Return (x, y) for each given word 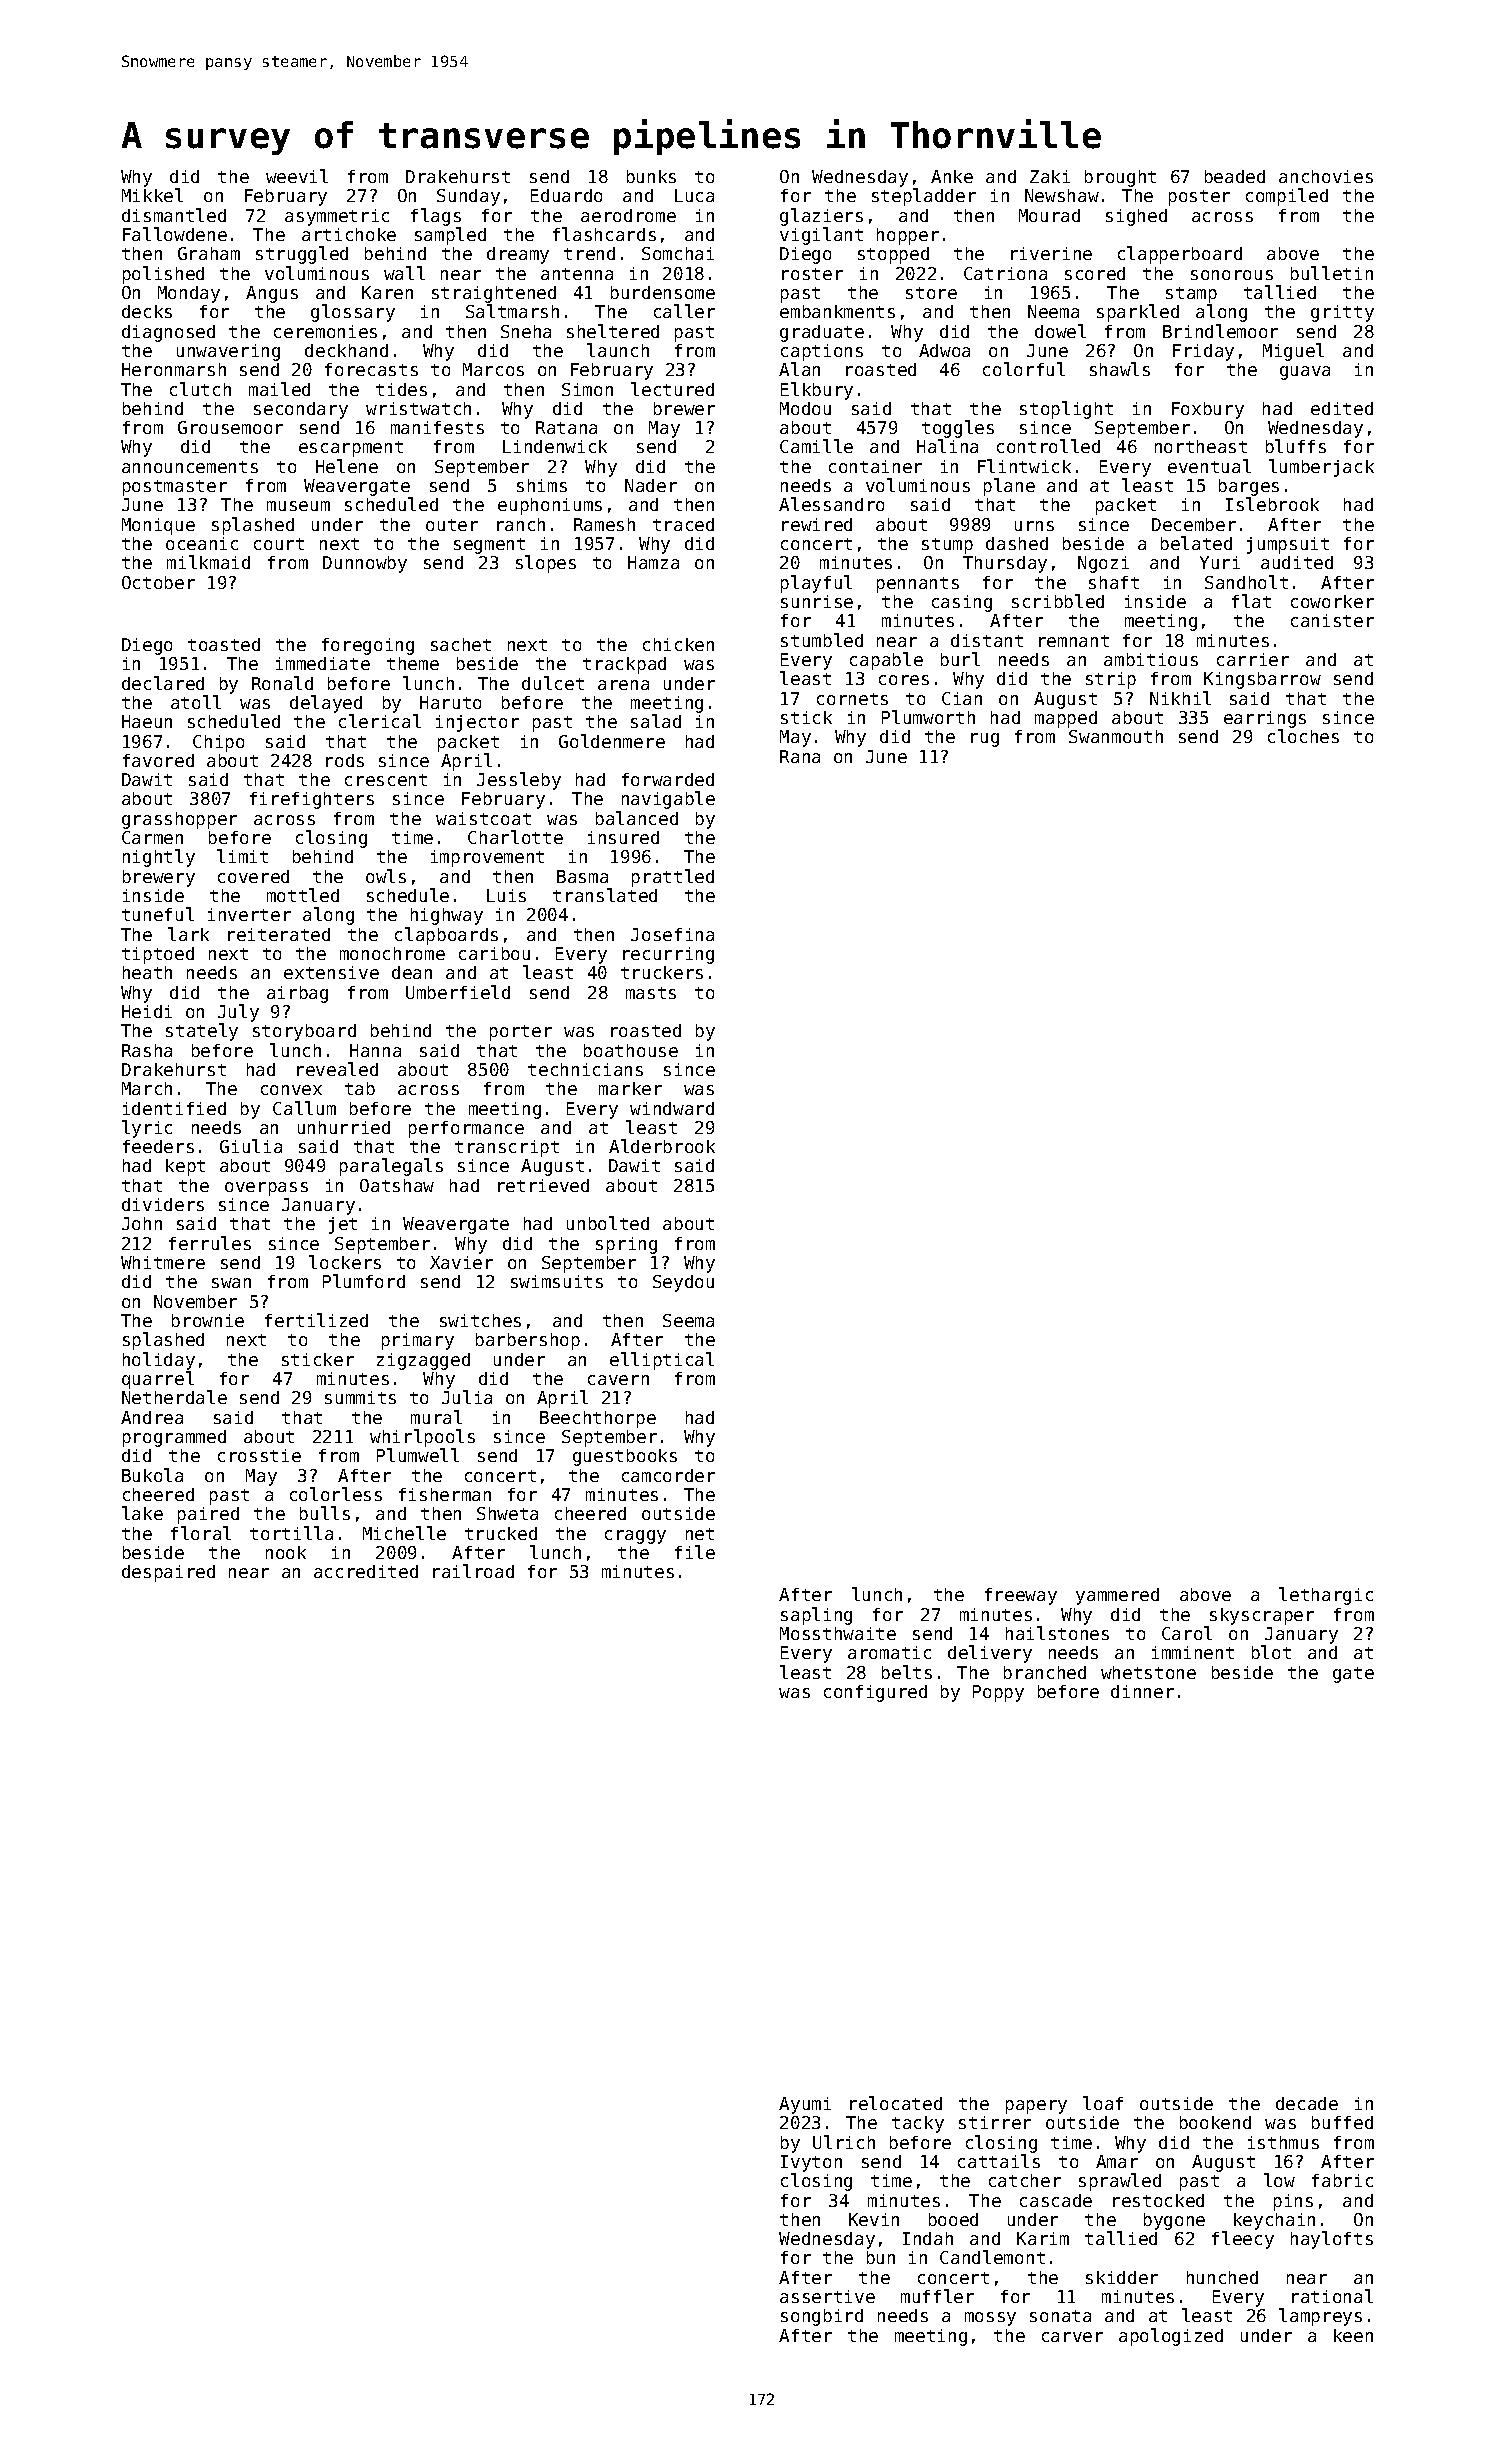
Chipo (218, 743)
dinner (1142, 1691)
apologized (1171, 2337)
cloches (1303, 736)
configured (875, 1693)
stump (947, 546)
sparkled (1138, 313)
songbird (822, 2317)
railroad (473, 1571)
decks (147, 311)
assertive (827, 2296)
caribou (494, 953)
